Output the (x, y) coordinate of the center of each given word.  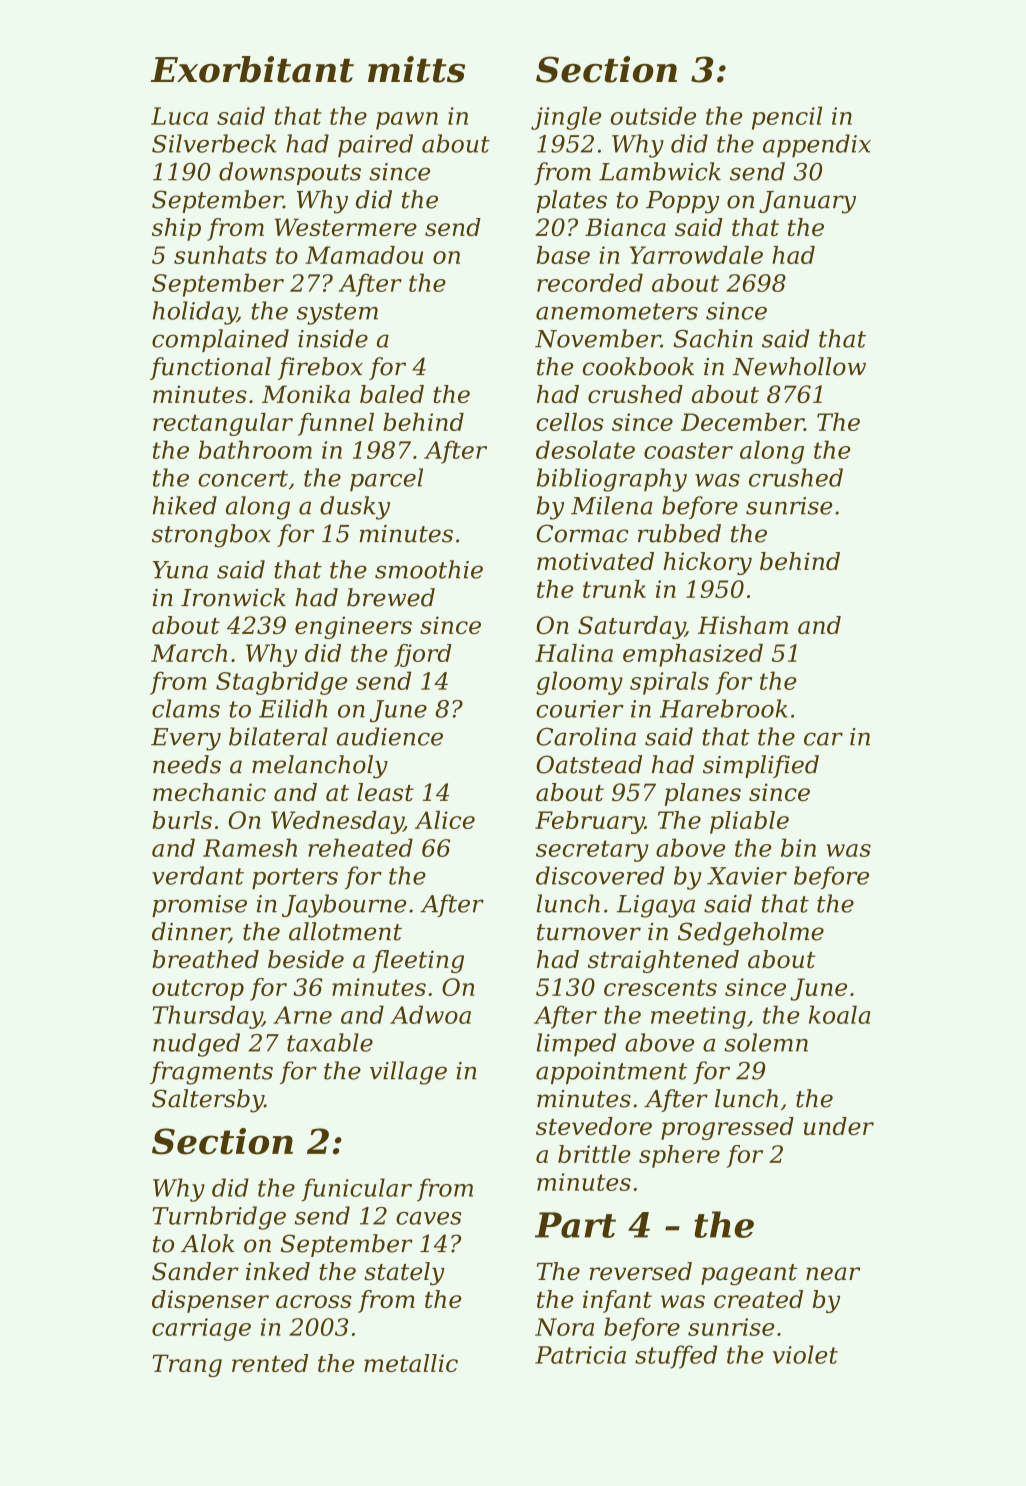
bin (798, 847)
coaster (688, 450)
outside (653, 115)
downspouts (290, 173)
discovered (600, 875)
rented (270, 1363)
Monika (306, 394)
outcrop (198, 990)
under (838, 1126)
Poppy (682, 202)
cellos (570, 422)
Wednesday (337, 822)
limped (576, 1045)
